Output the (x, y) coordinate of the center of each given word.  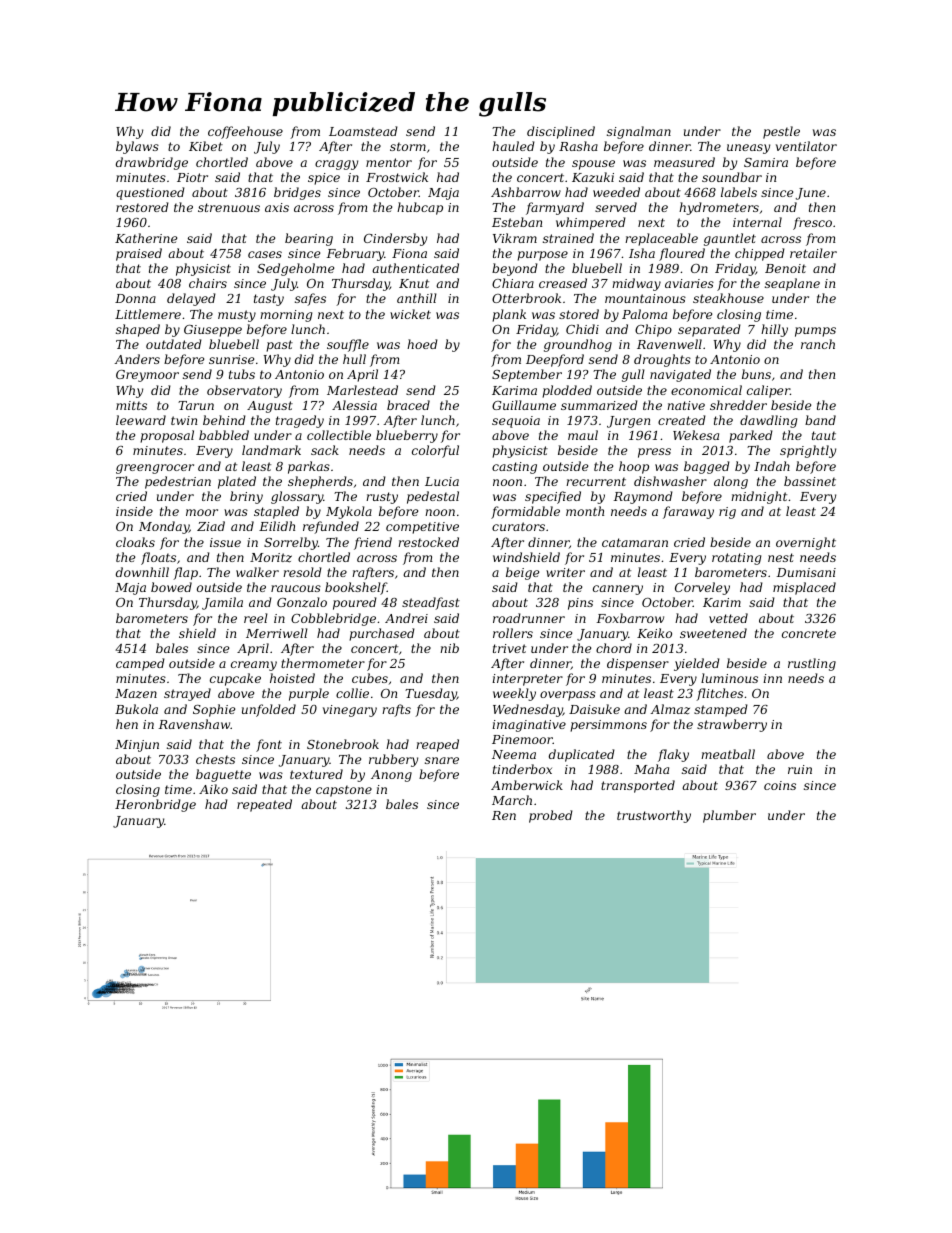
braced (408, 405)
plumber (729, 816)
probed (551, 816)
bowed (171, 587)
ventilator (806, 146)
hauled (513, 146)
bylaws (137, 147)
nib (449, 648)
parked (751, 436)
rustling (812, 664)
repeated (264, 805)
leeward (141, 420)
